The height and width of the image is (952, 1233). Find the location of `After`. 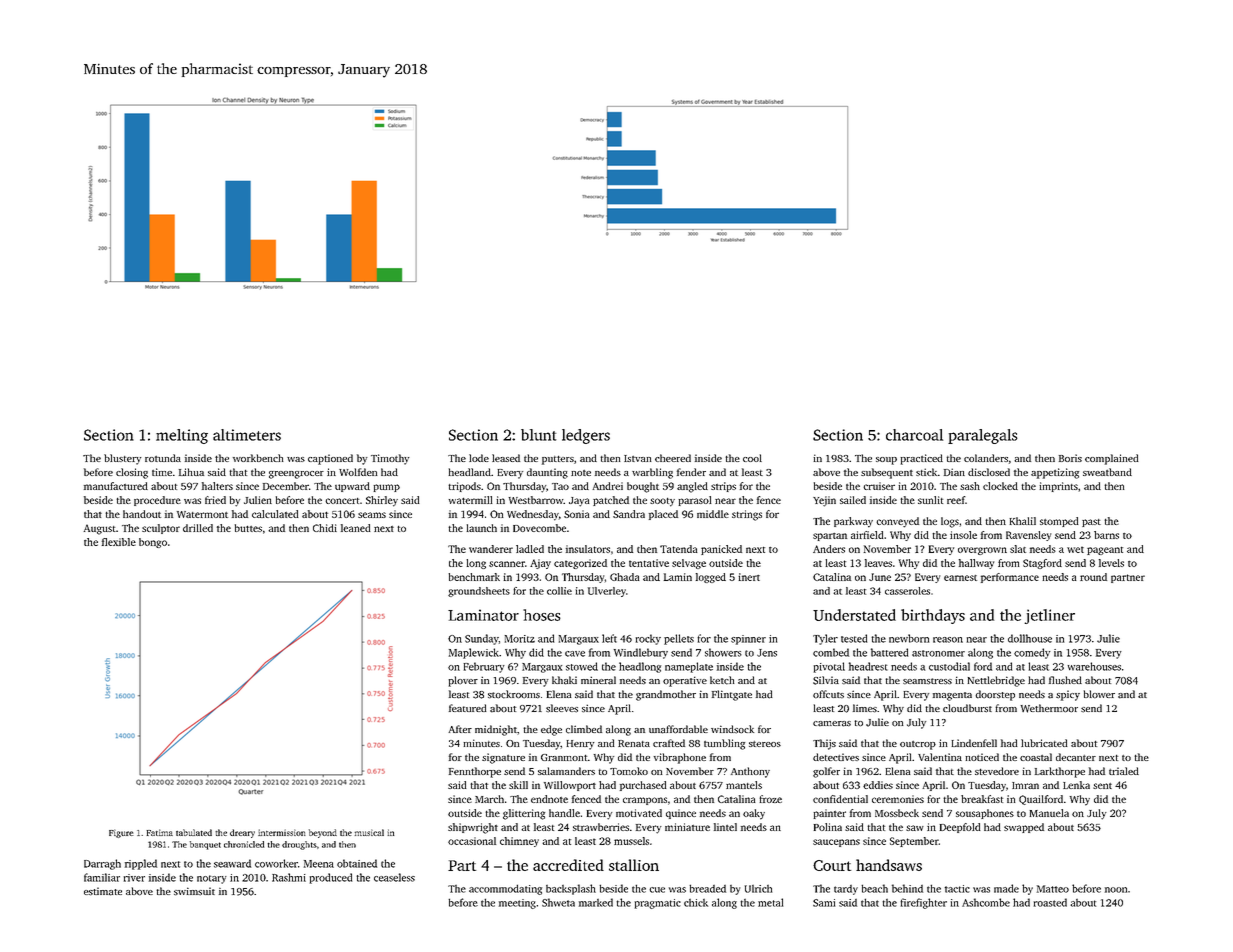

After is located at coordinates (460, 729).
